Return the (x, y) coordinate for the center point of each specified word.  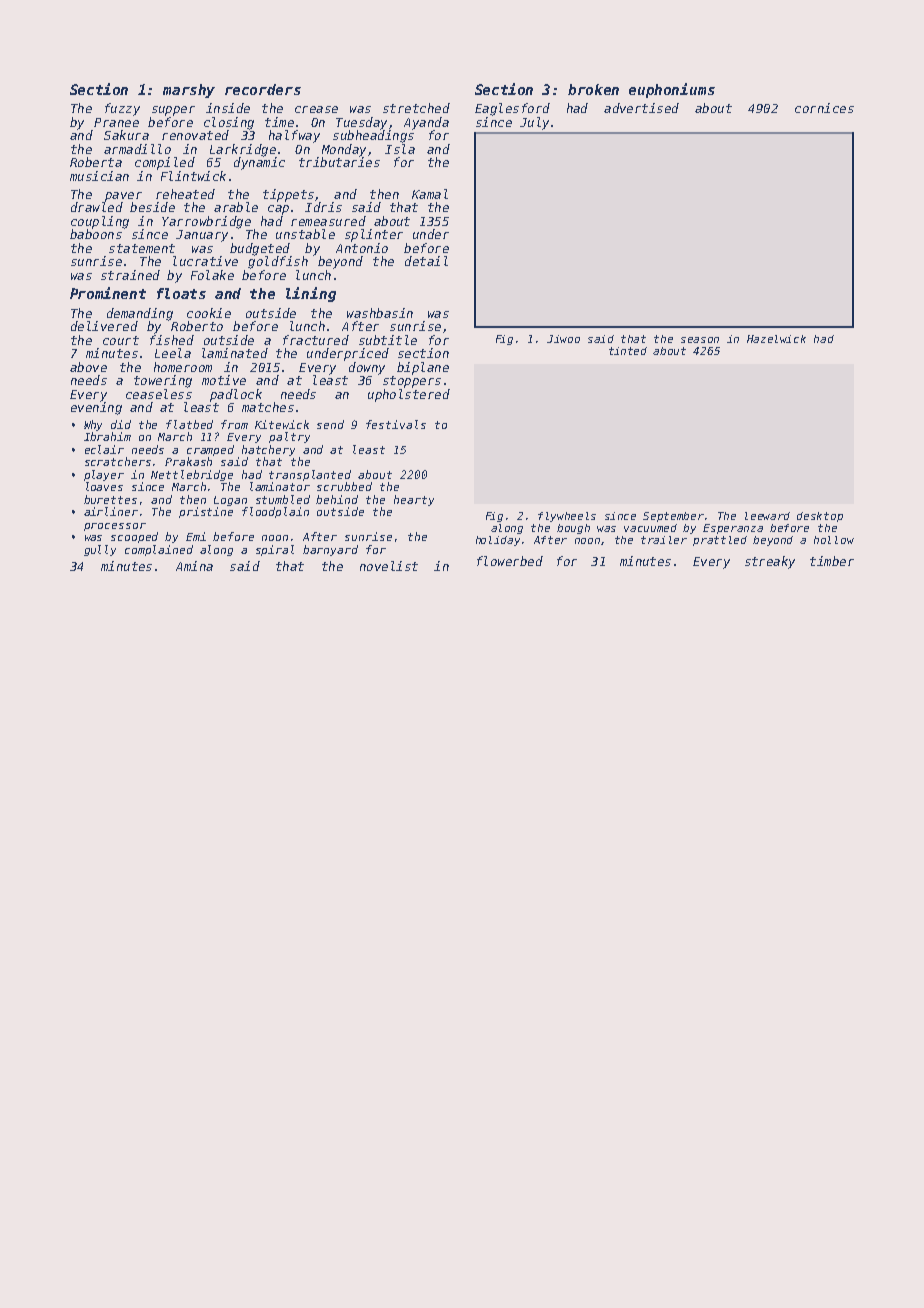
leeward (767, 516)
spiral (275, 550)
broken (593, 89)
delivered (104, 326)
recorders (263, 89)
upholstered (409, 395)
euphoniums (672, 90)
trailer (664, 540)
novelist (389, 566)
